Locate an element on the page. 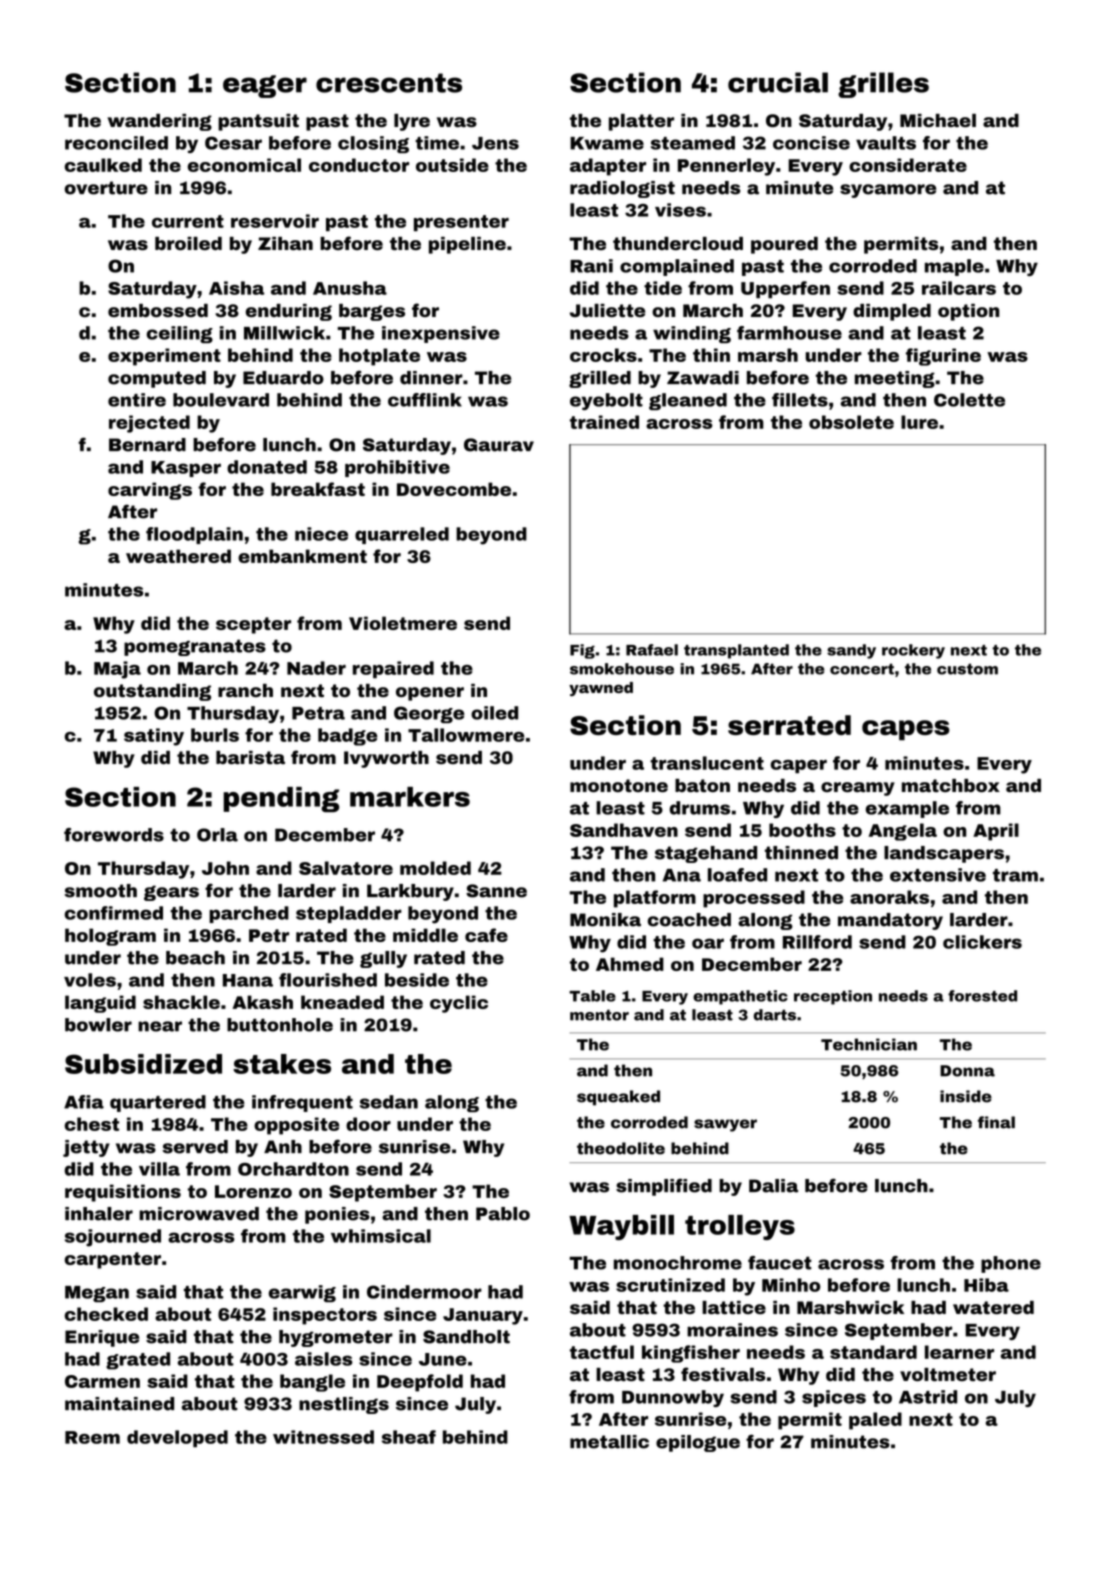  paled is located at coordinates (875, 1421).
